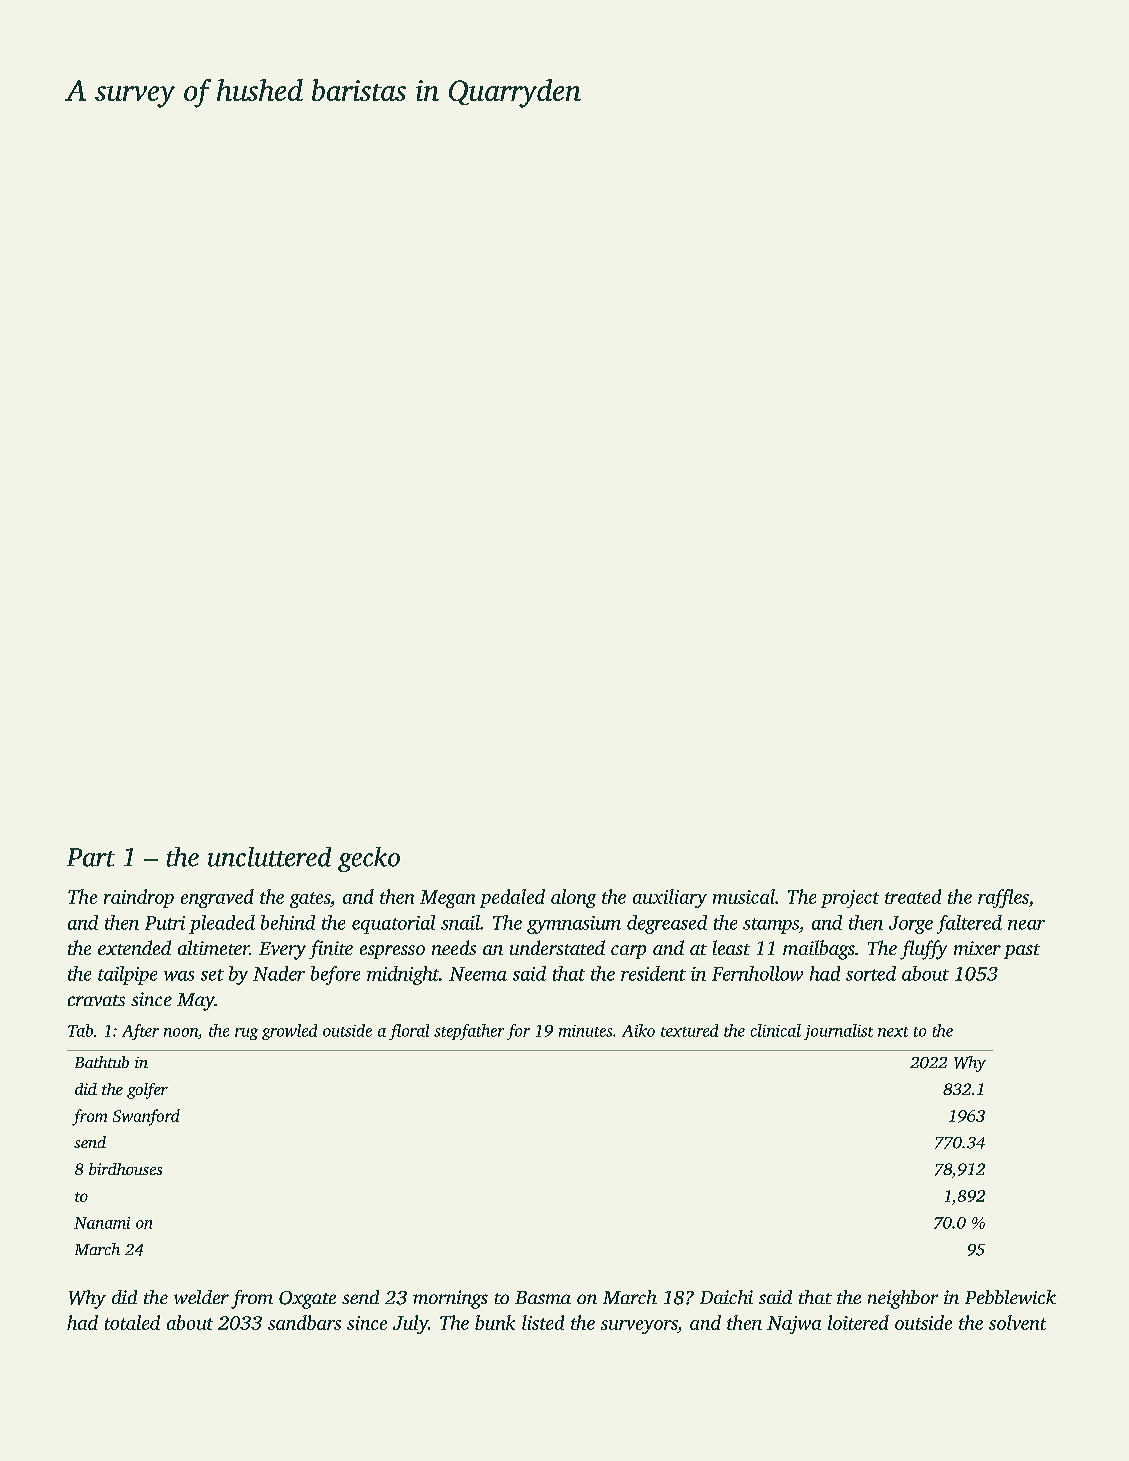 Image resolution: width=1129 pixels, height=1461 pixels. Describe the element at coordinates (913, 896) in the page. I see `treated` at that location.
